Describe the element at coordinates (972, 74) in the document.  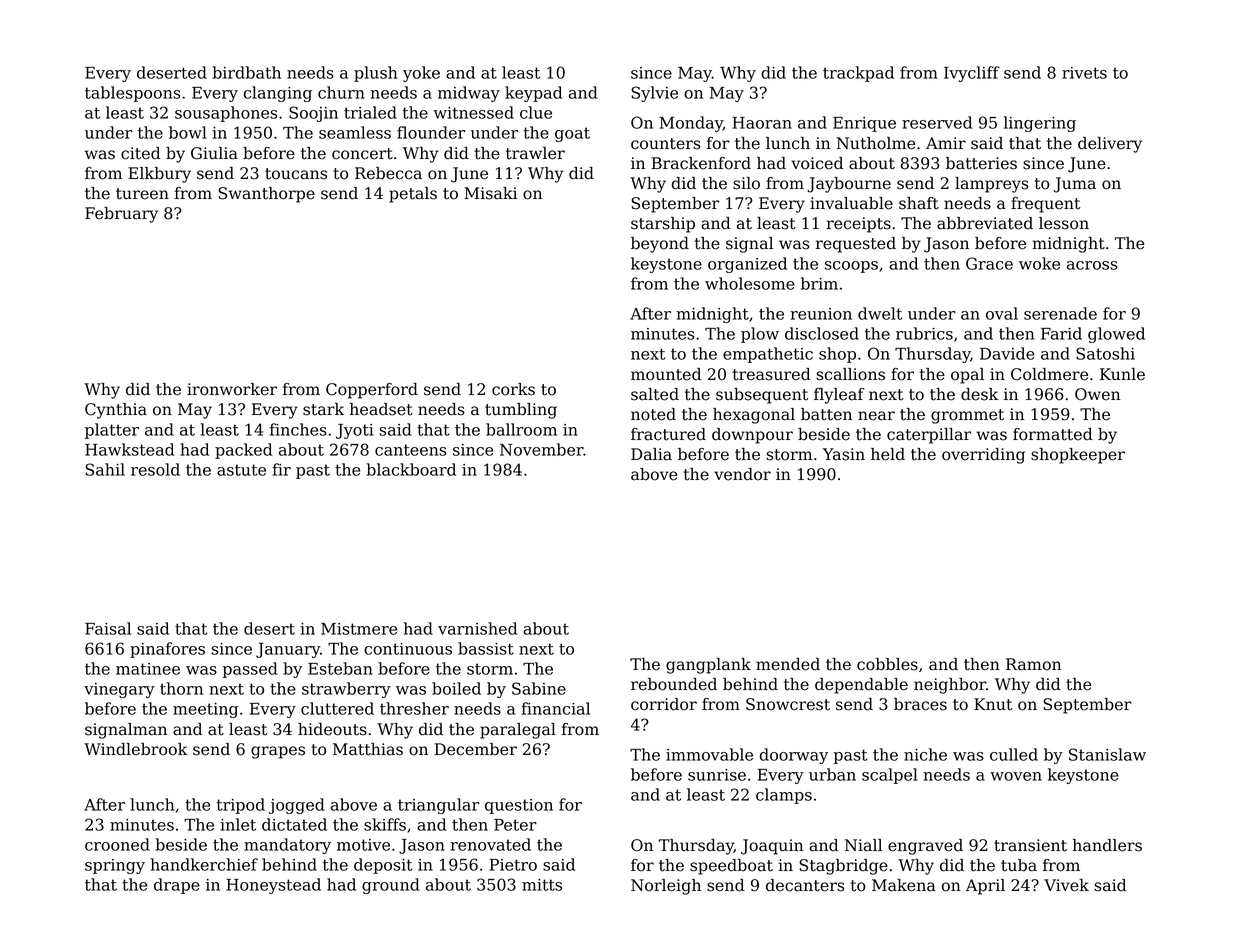
I see `Ivycliff` at that location.
